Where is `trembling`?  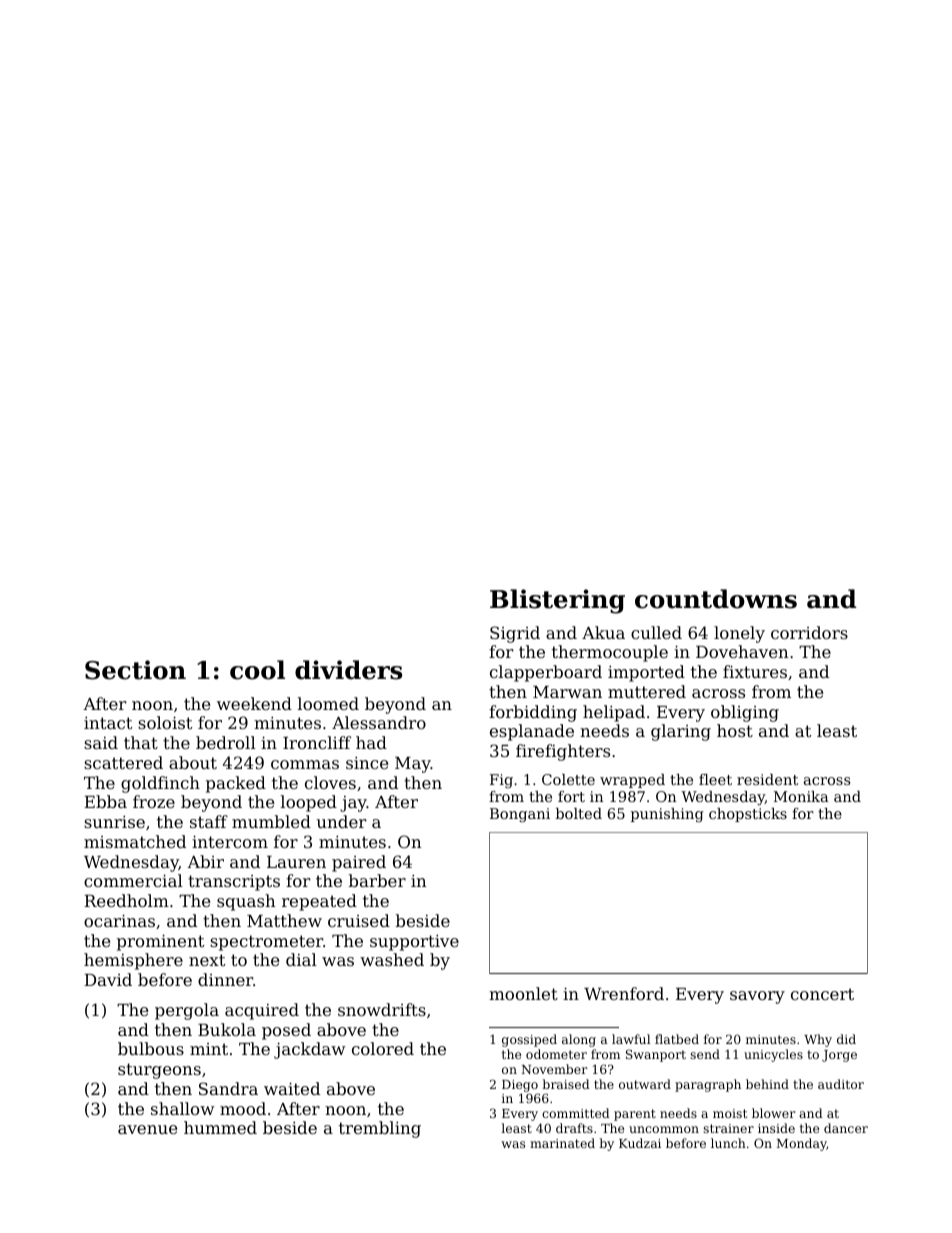 trembling is located at coordinates (380, 1129).
